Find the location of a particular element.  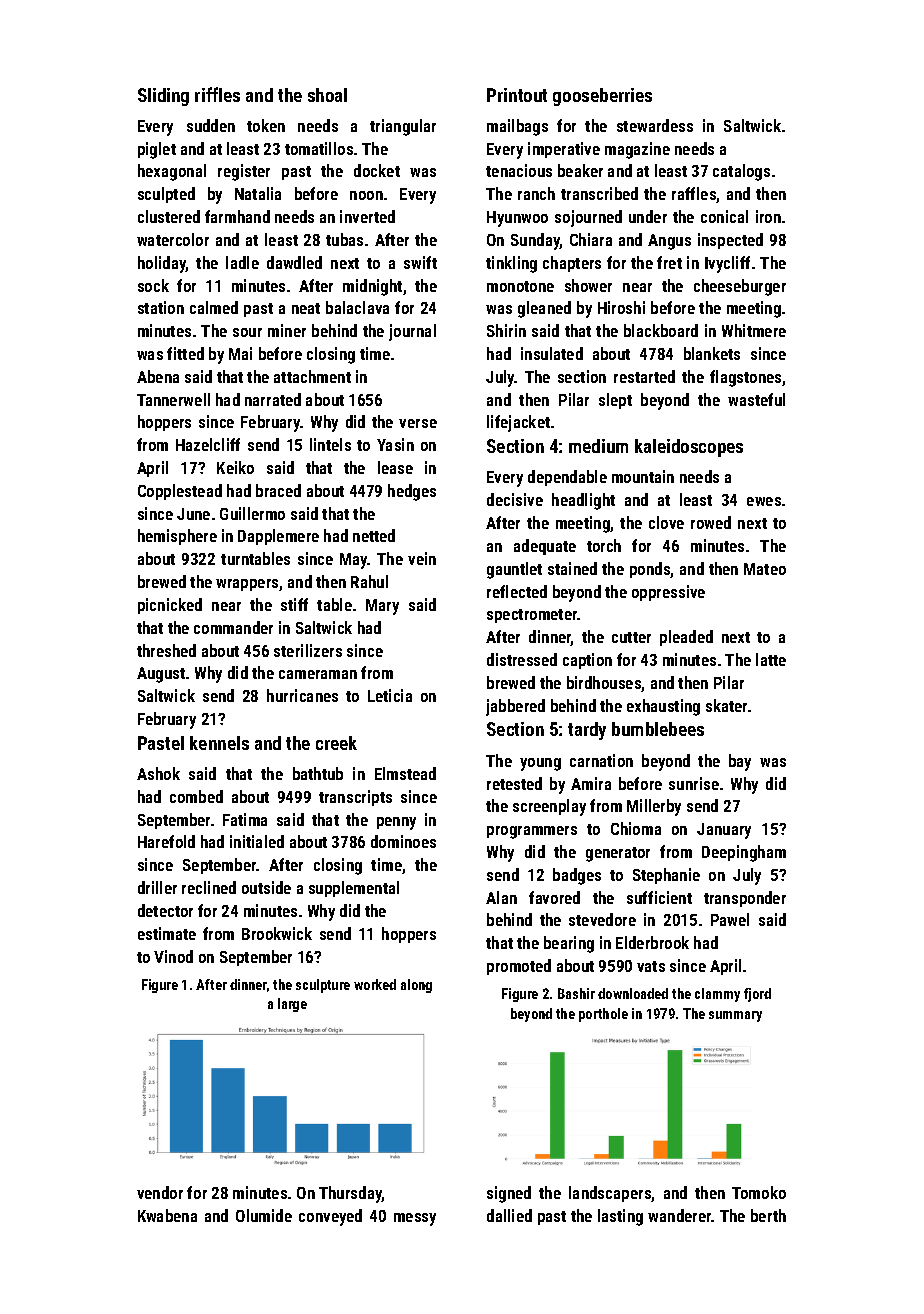

messy is located at coordinates (415, 1219).
